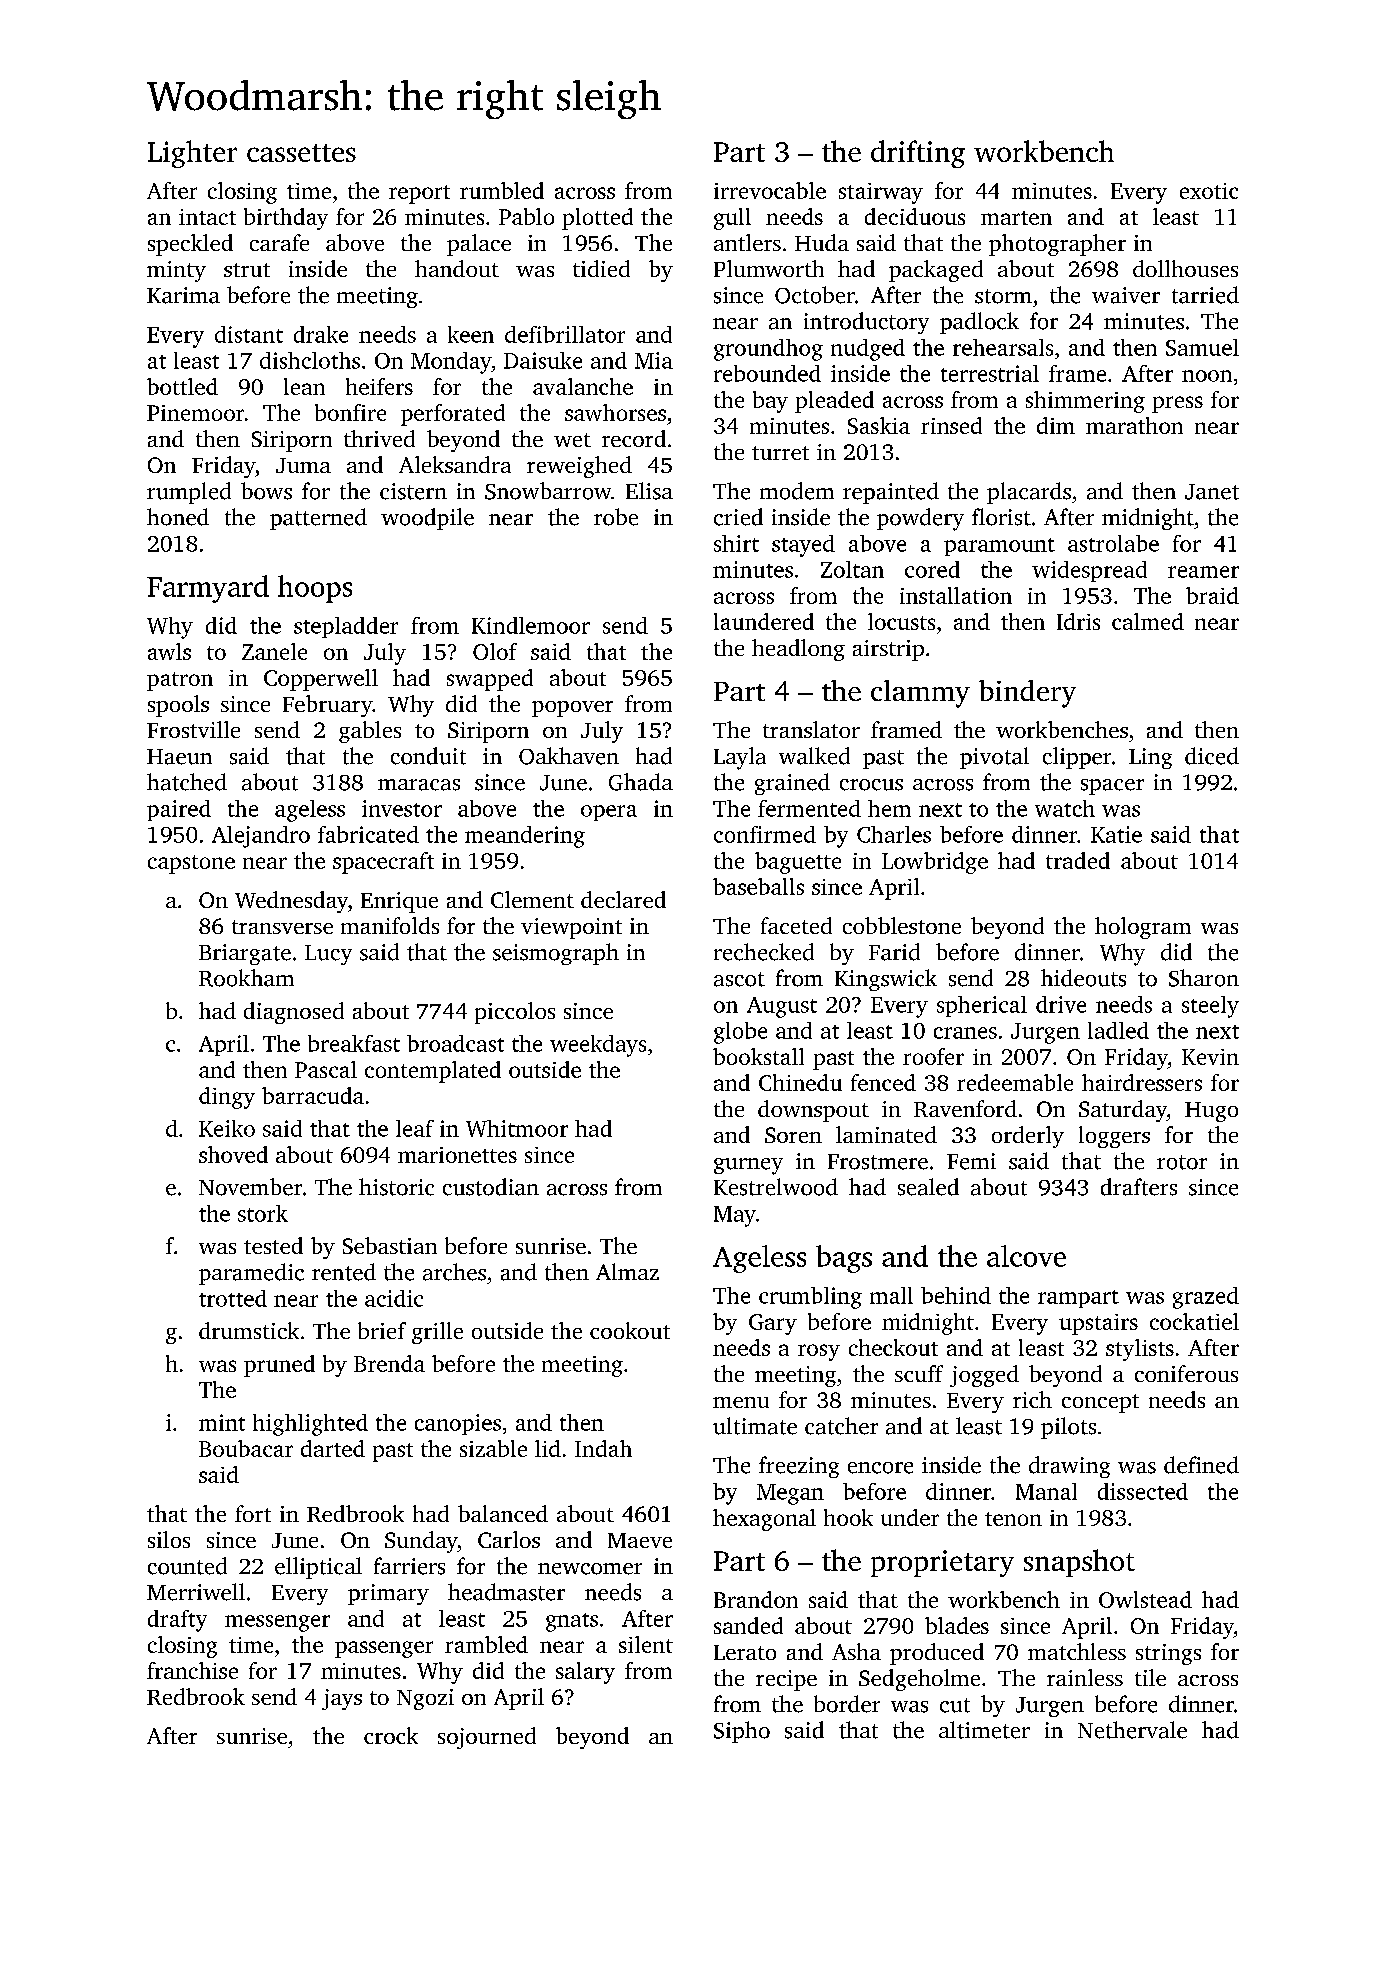 The image size is (1386, 1969). I want to click on confirmed, so click(765, 834).
